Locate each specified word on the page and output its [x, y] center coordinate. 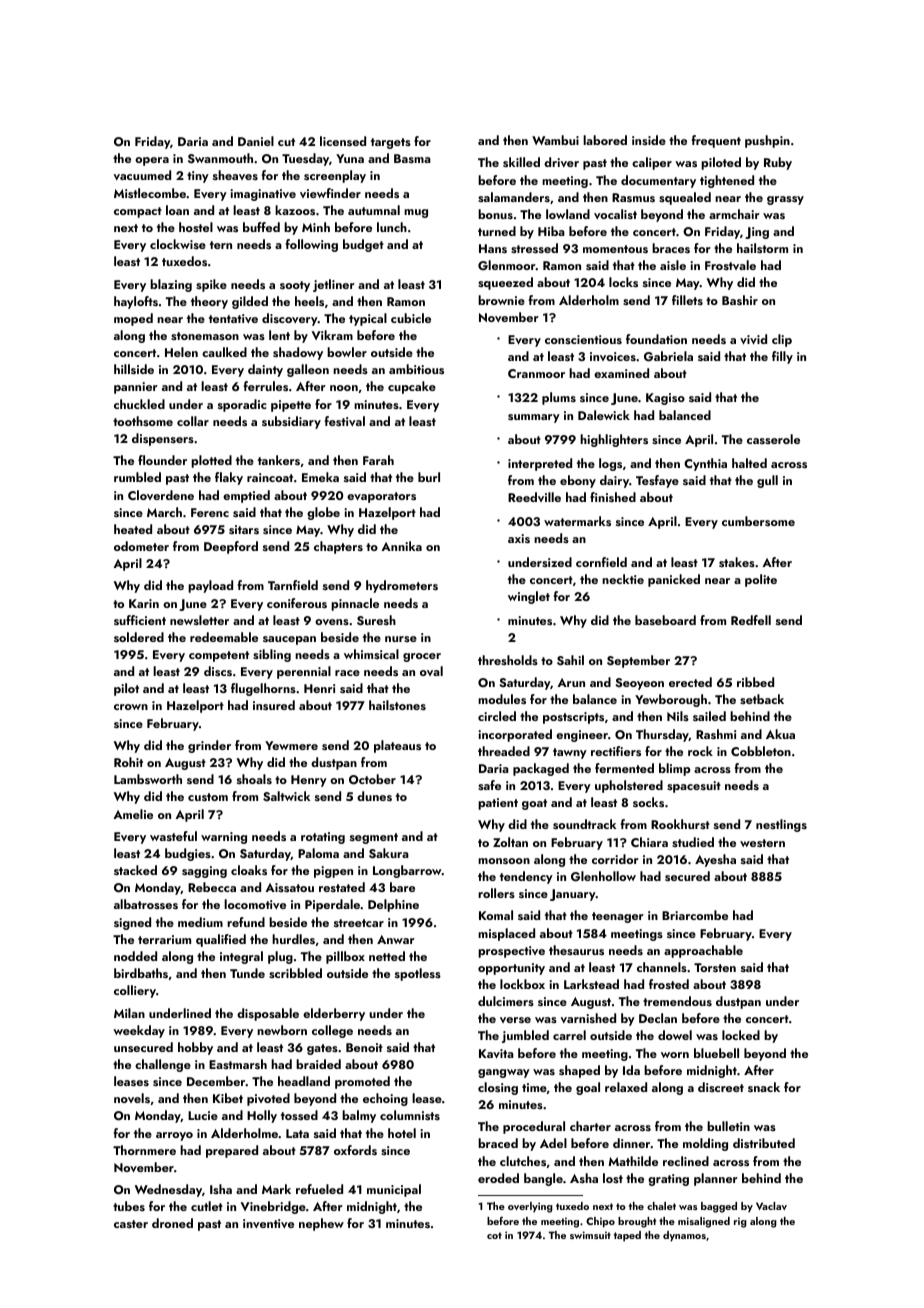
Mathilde [633, 1161]
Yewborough [671, 700]
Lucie [203, 1115]
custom [208, 797]
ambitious [416, 369]
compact [138, 212]
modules [502, 699]
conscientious [583, 339]
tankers [279, 460]
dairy [614, 481]
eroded [498, 1178]
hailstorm [762, 248]
